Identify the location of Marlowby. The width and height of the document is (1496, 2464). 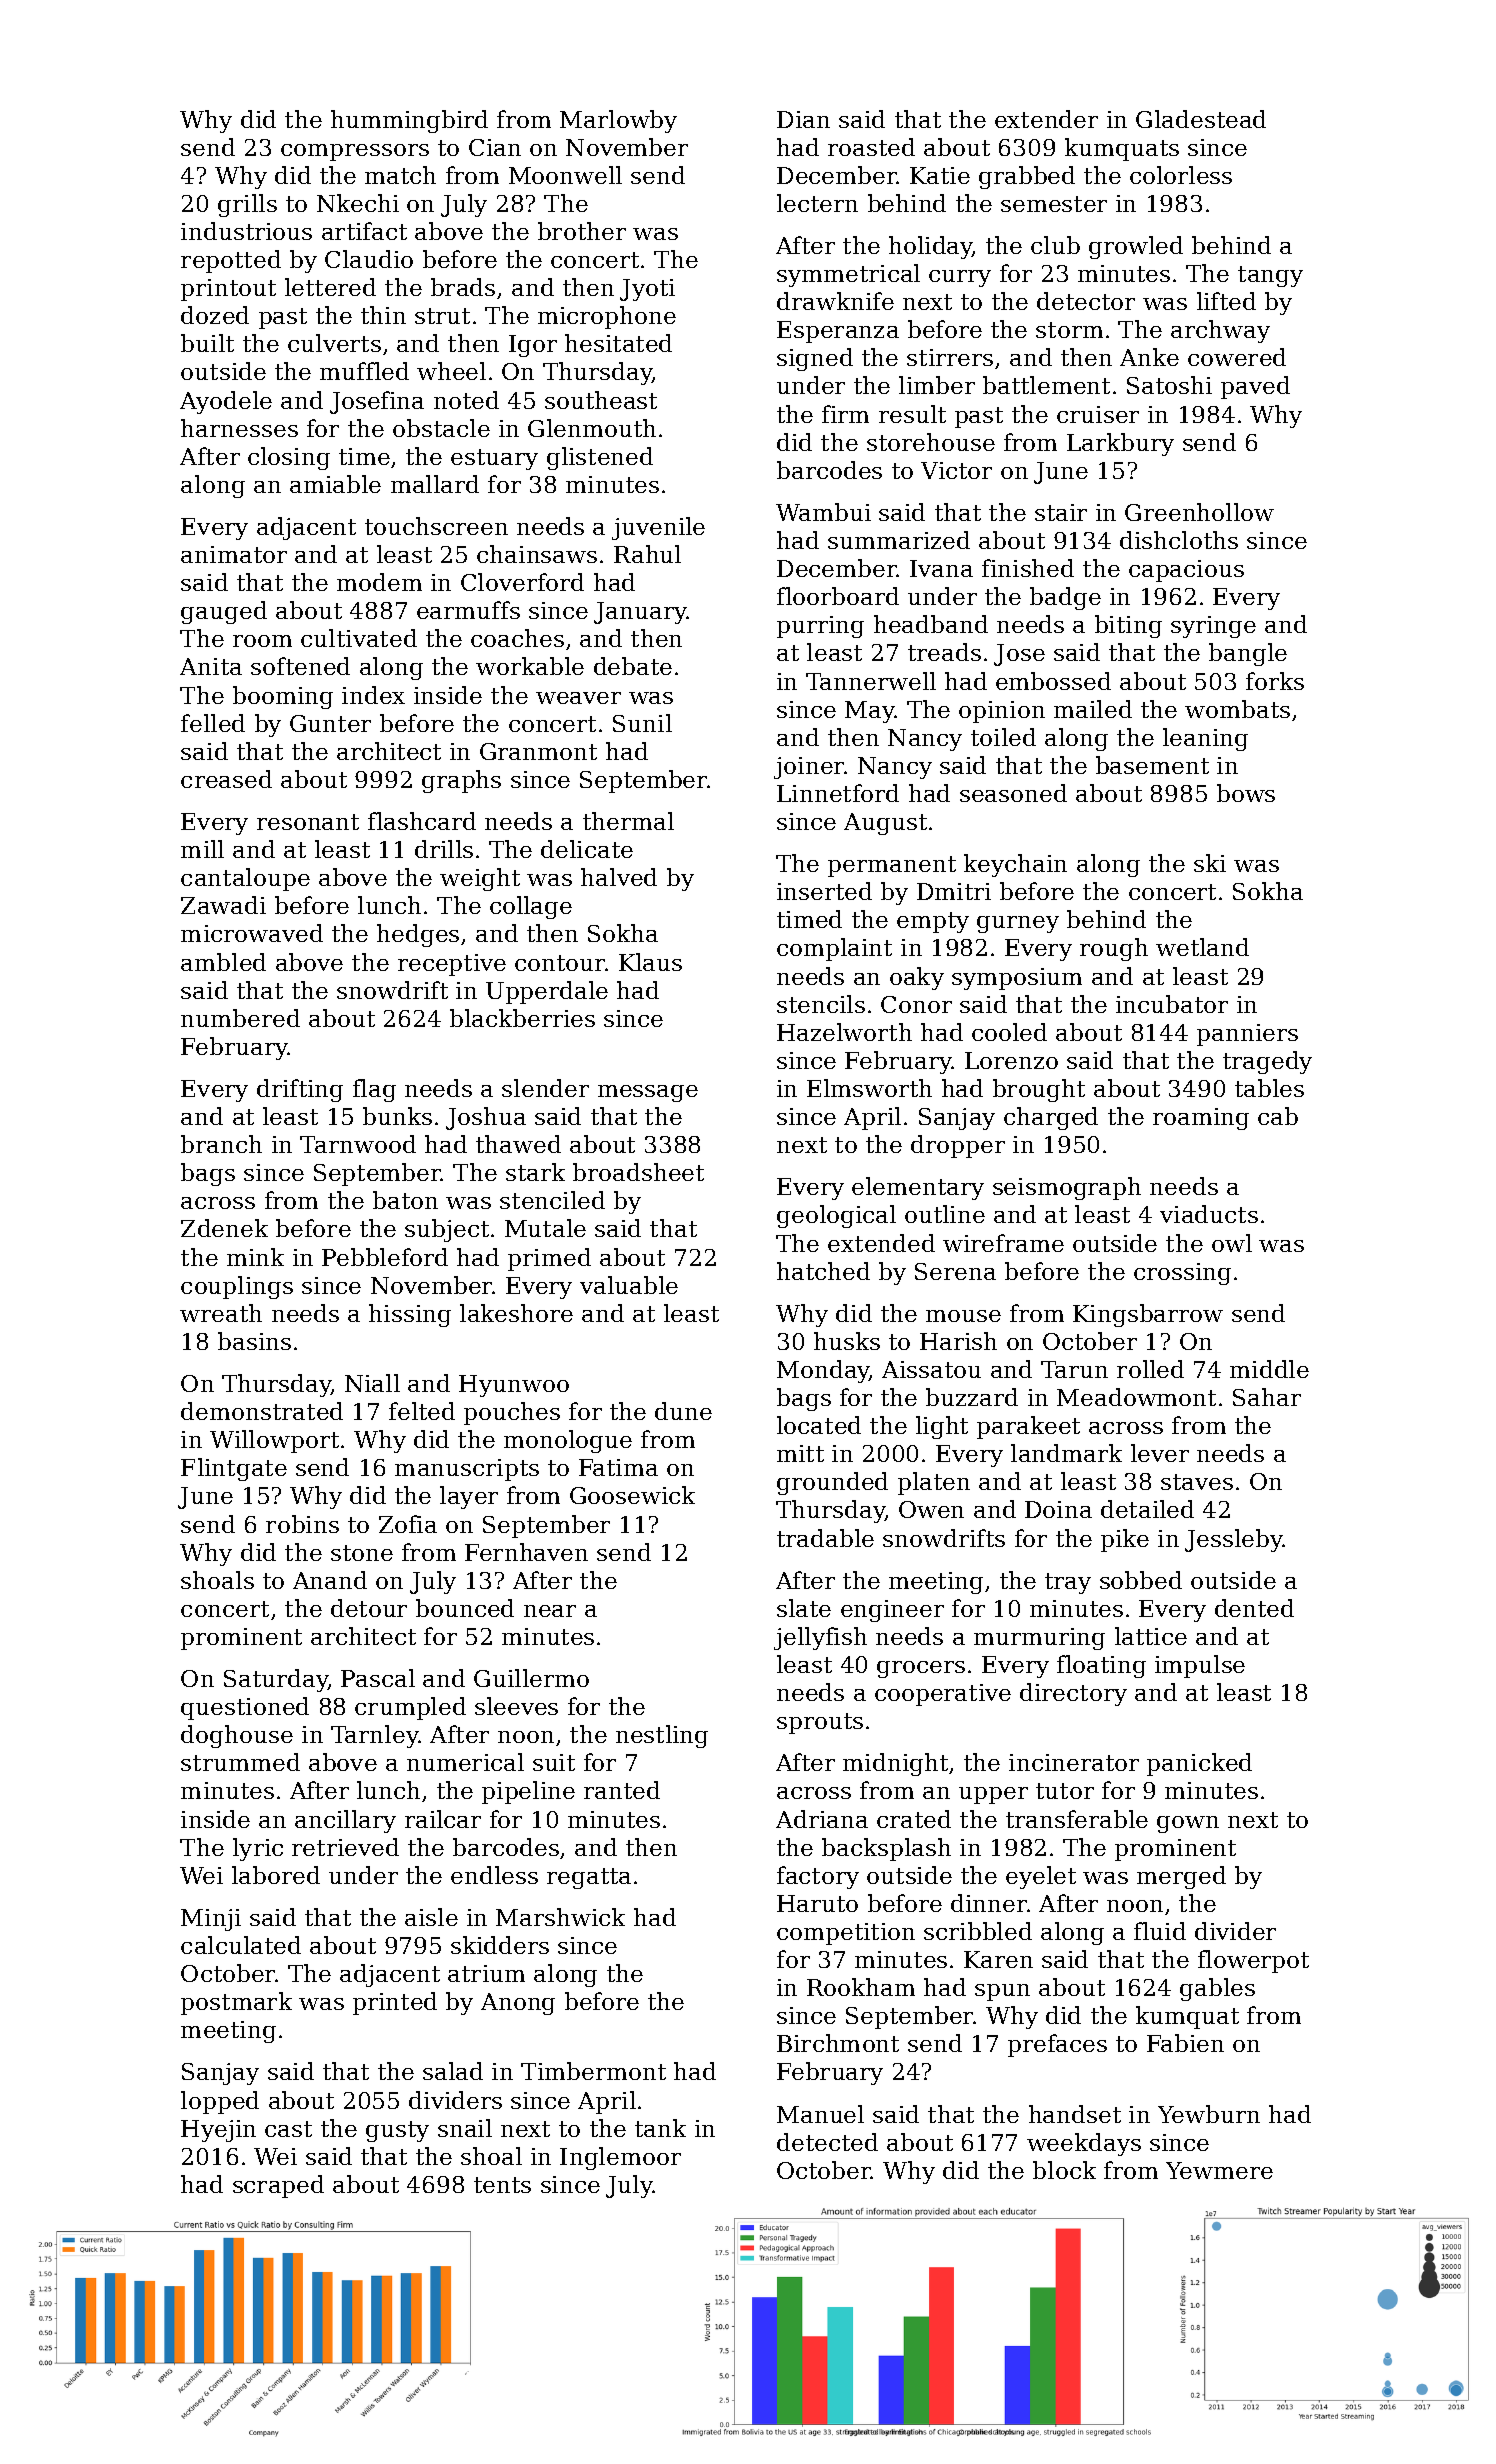
(618, 121).
